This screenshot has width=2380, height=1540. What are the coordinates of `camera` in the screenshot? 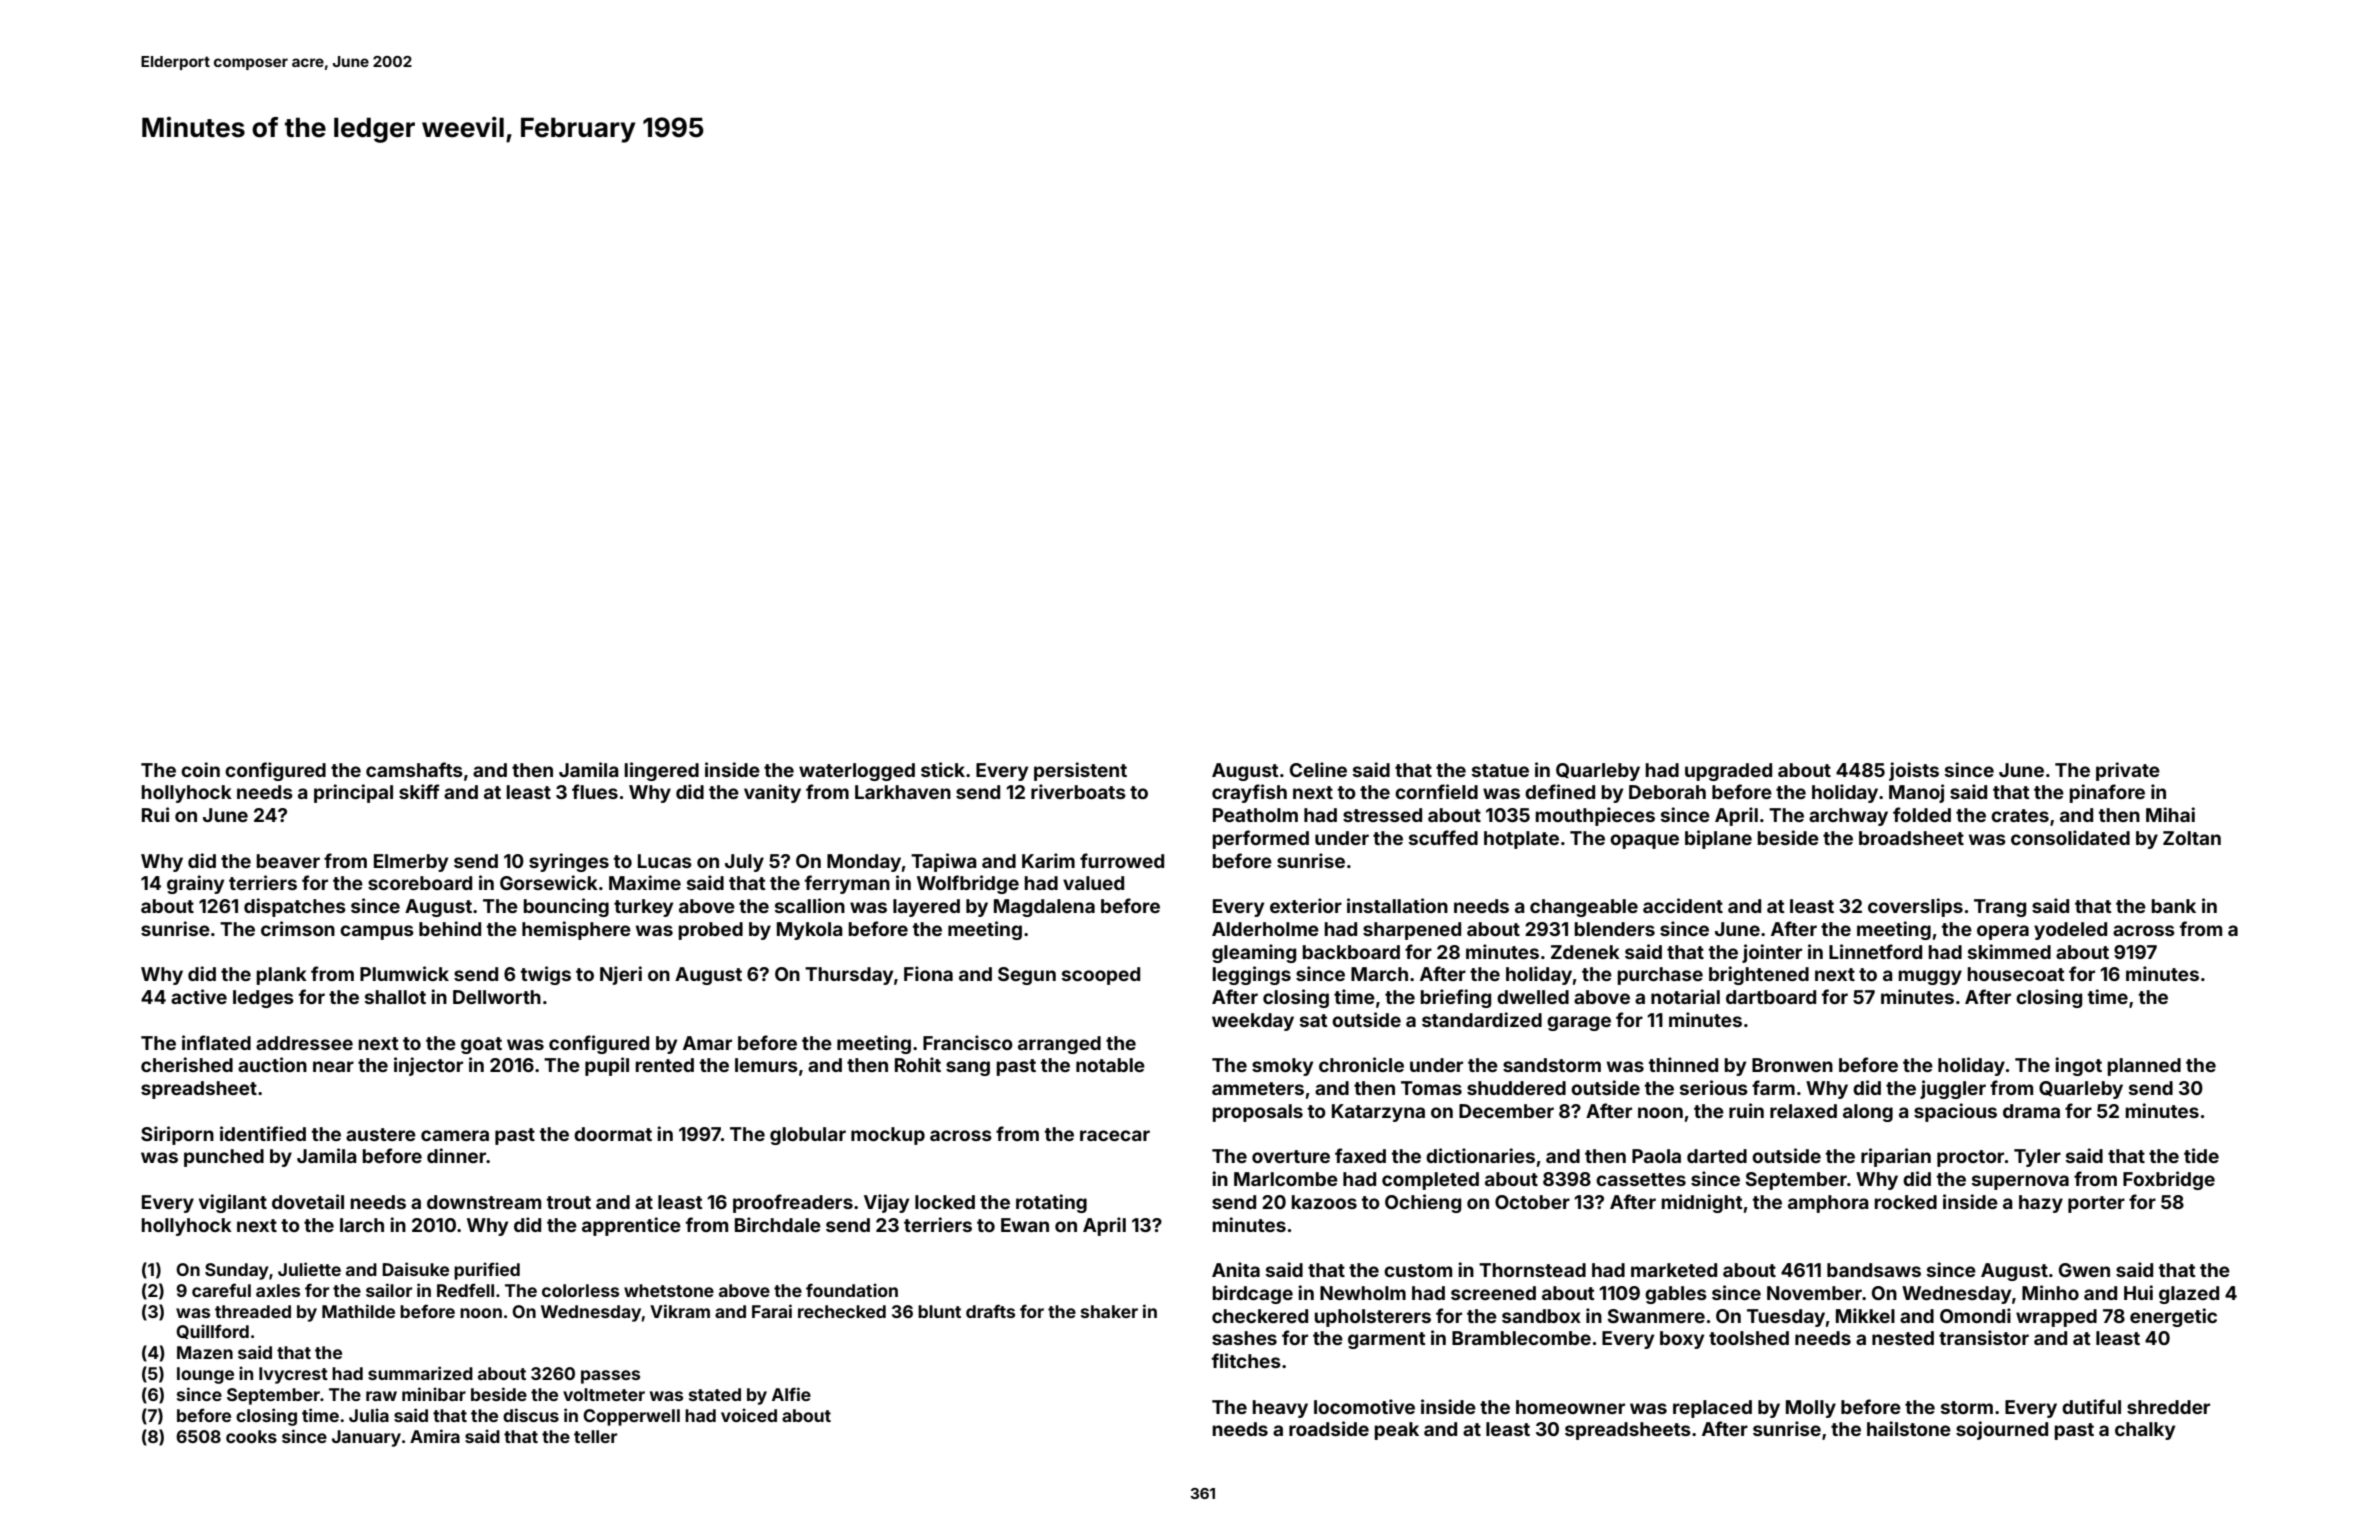 It's located at (455, 1135).
